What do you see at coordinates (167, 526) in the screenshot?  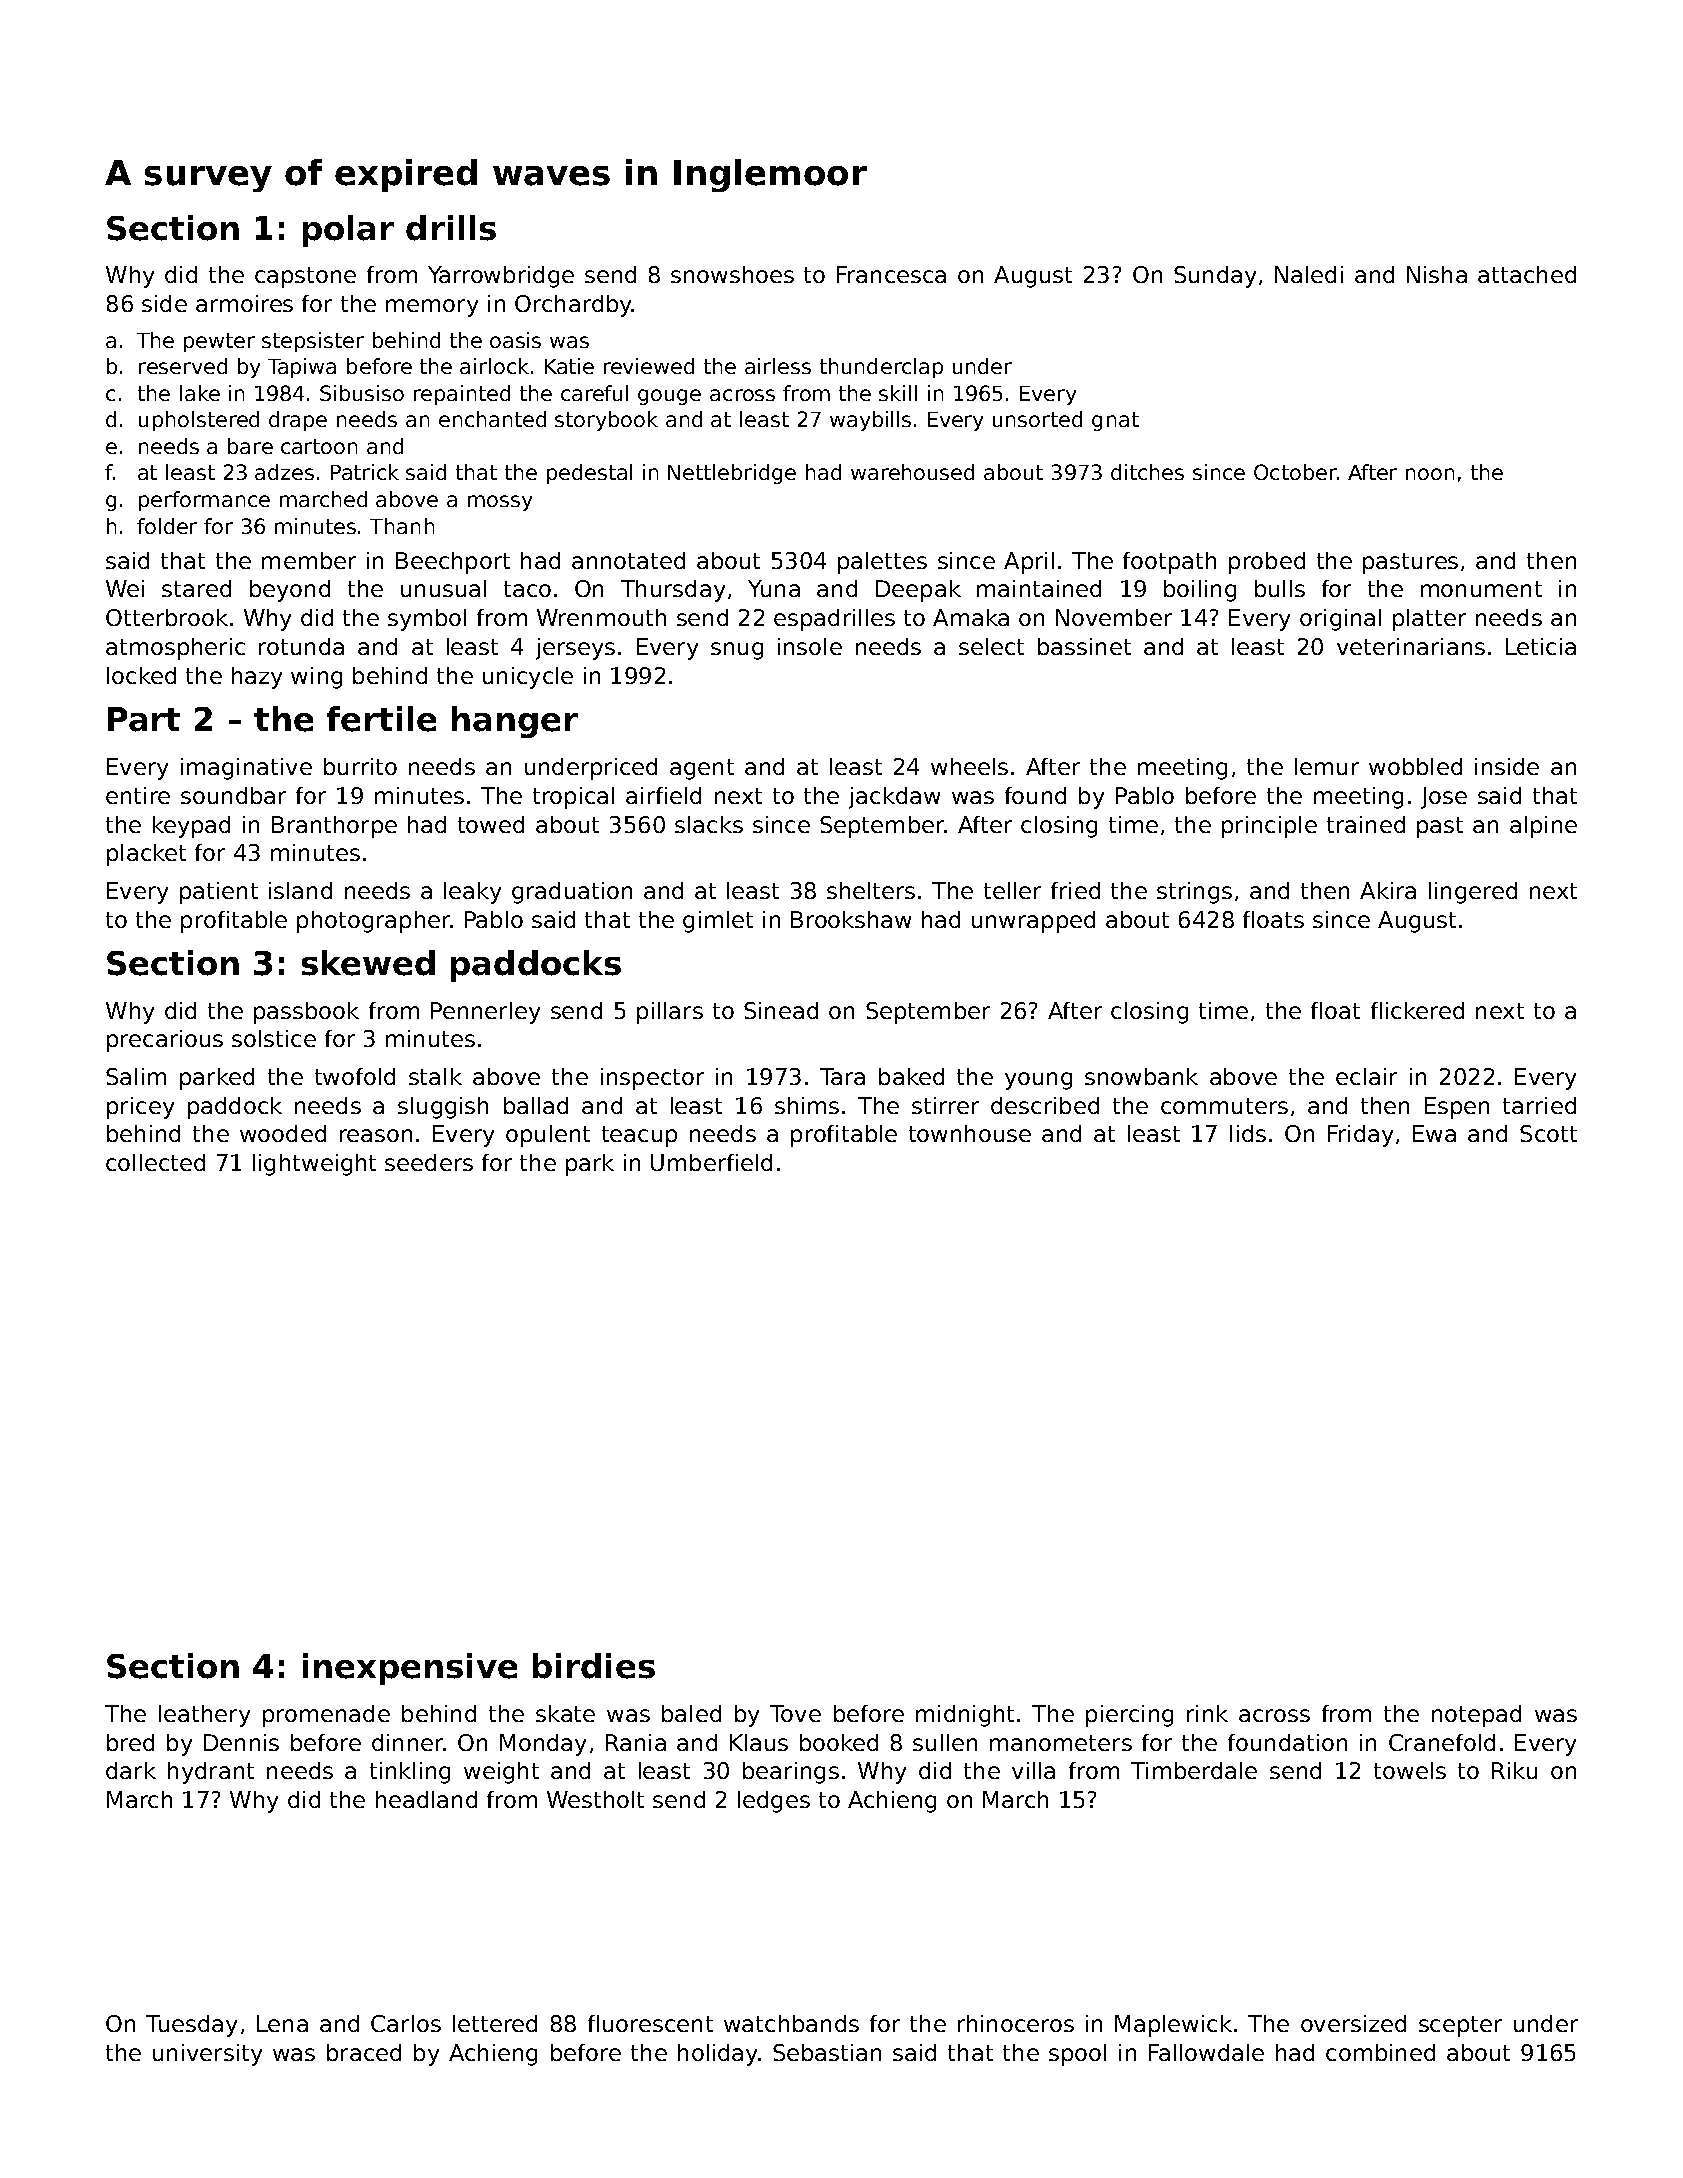 I see `folder` at bounding box center [167, 526].
